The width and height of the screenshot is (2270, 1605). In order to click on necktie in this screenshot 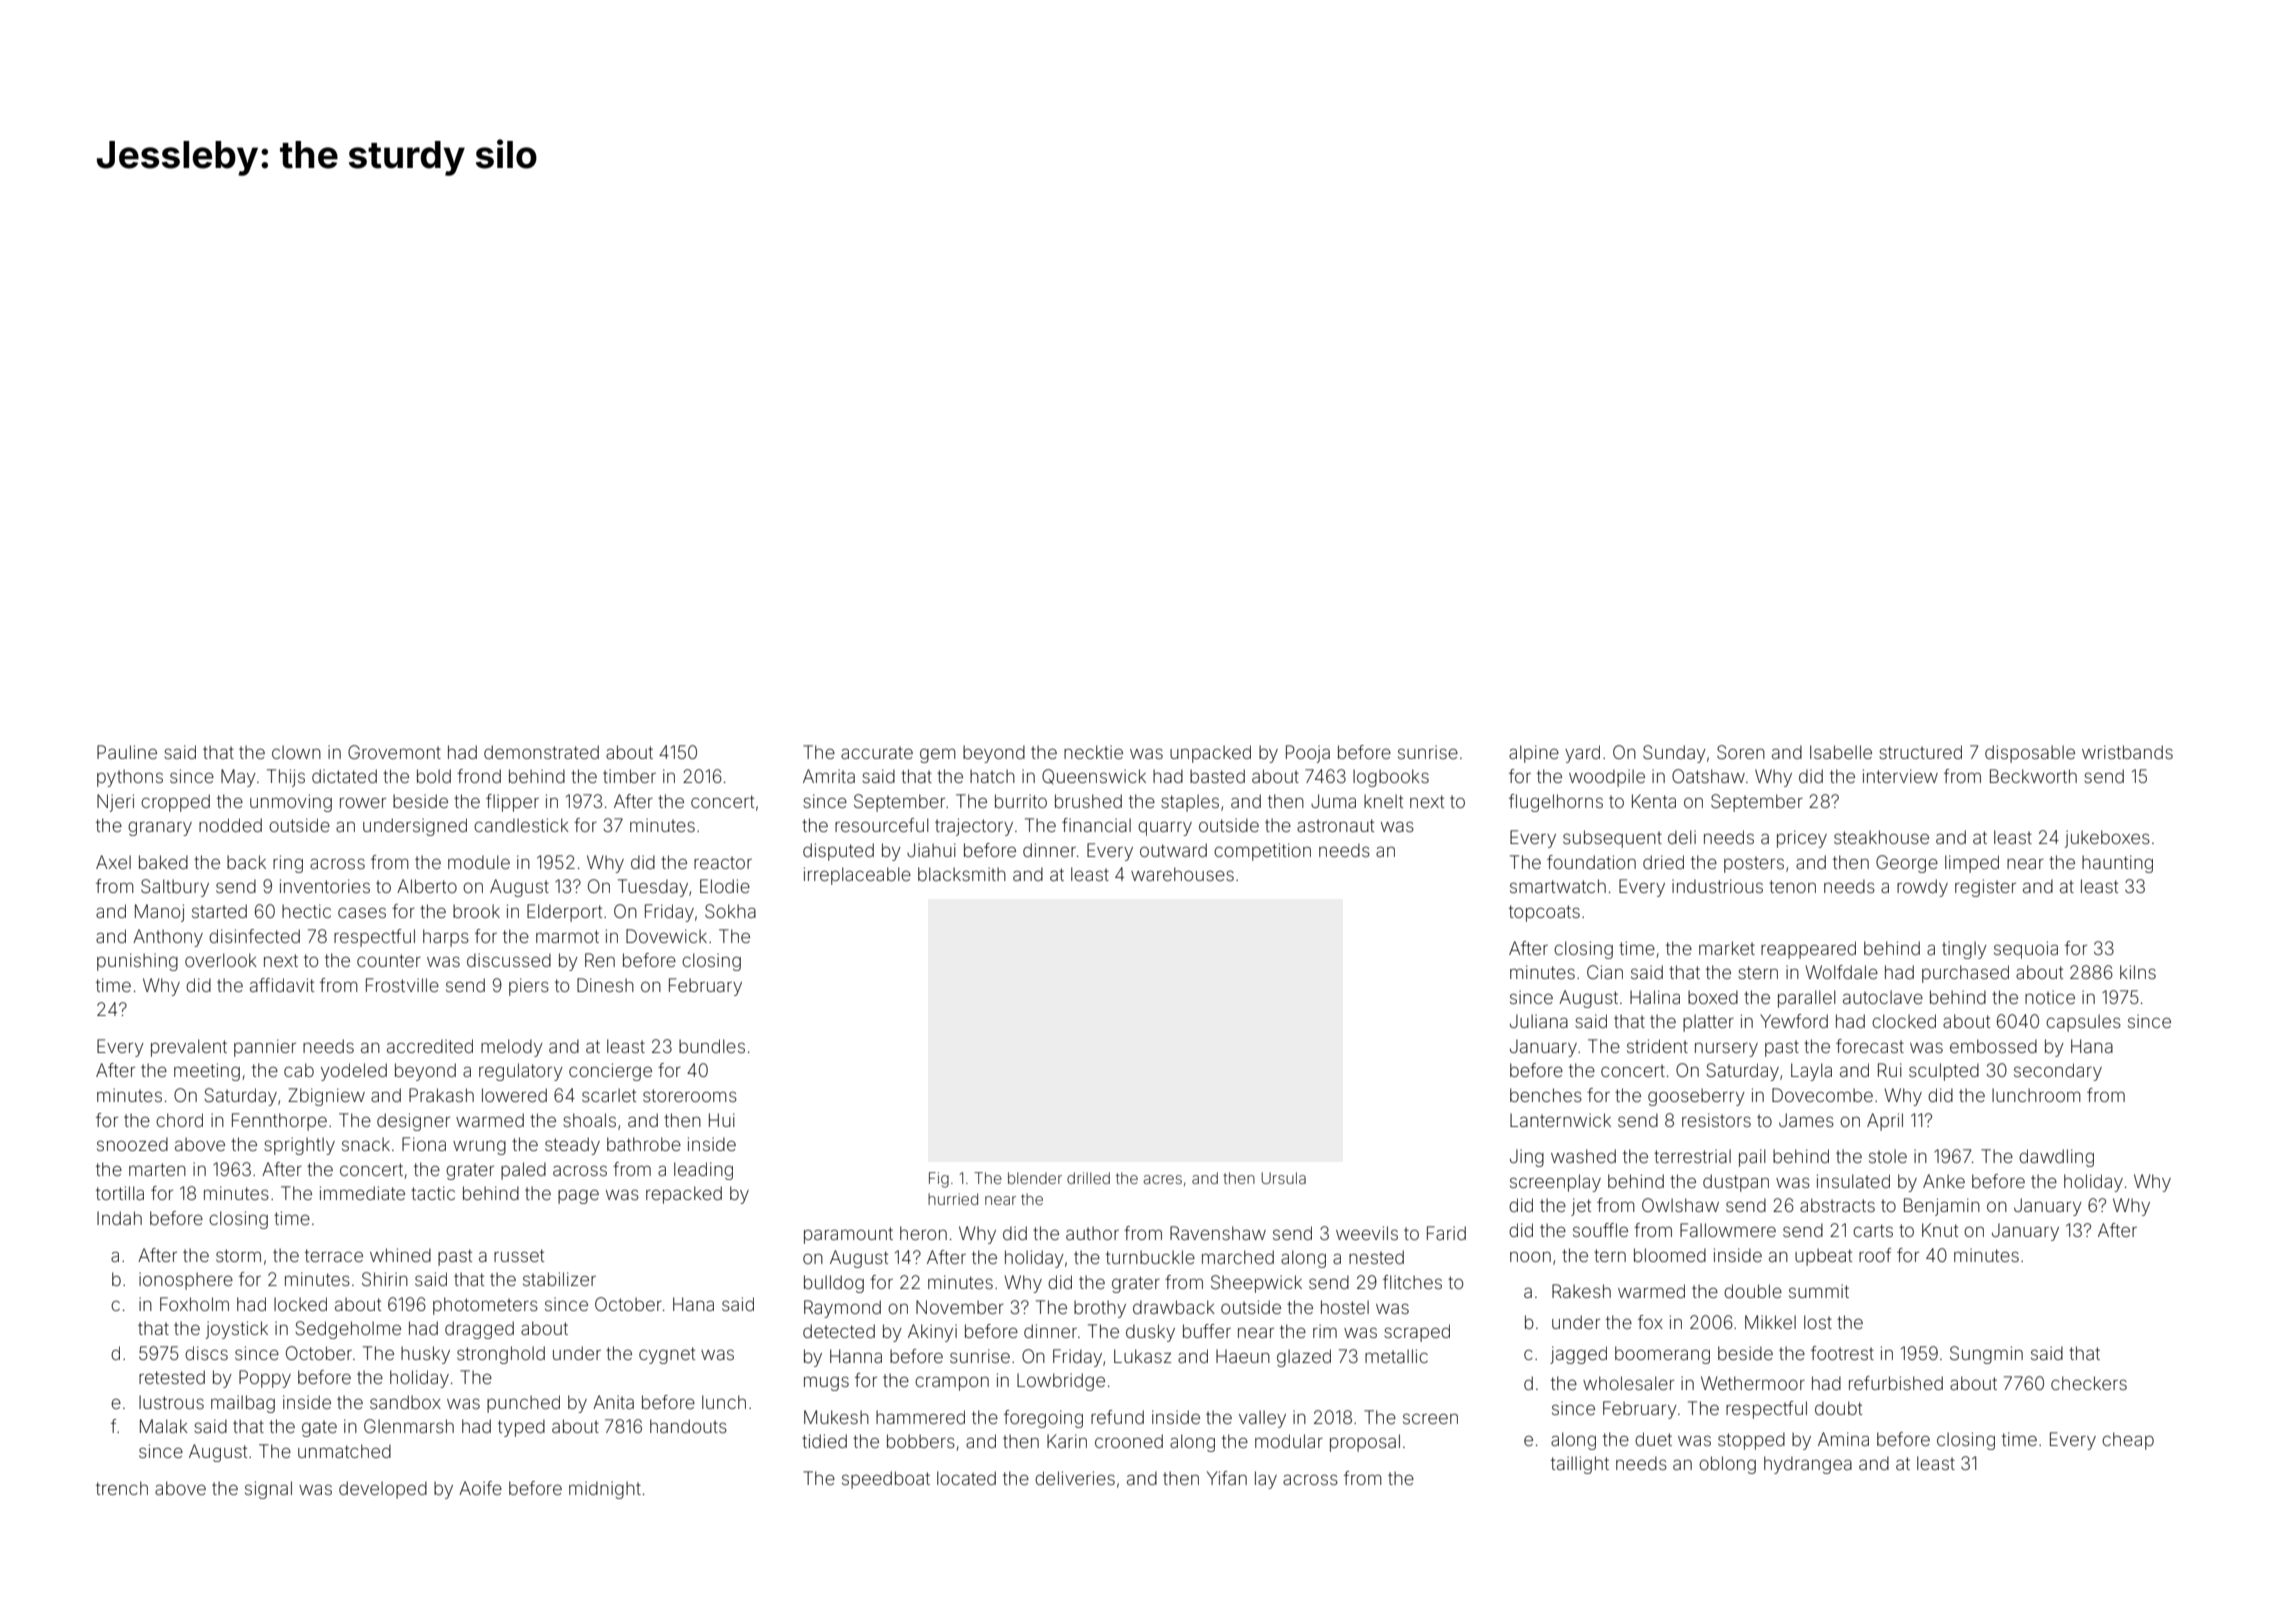, I will do `click(1093, 752)`.
